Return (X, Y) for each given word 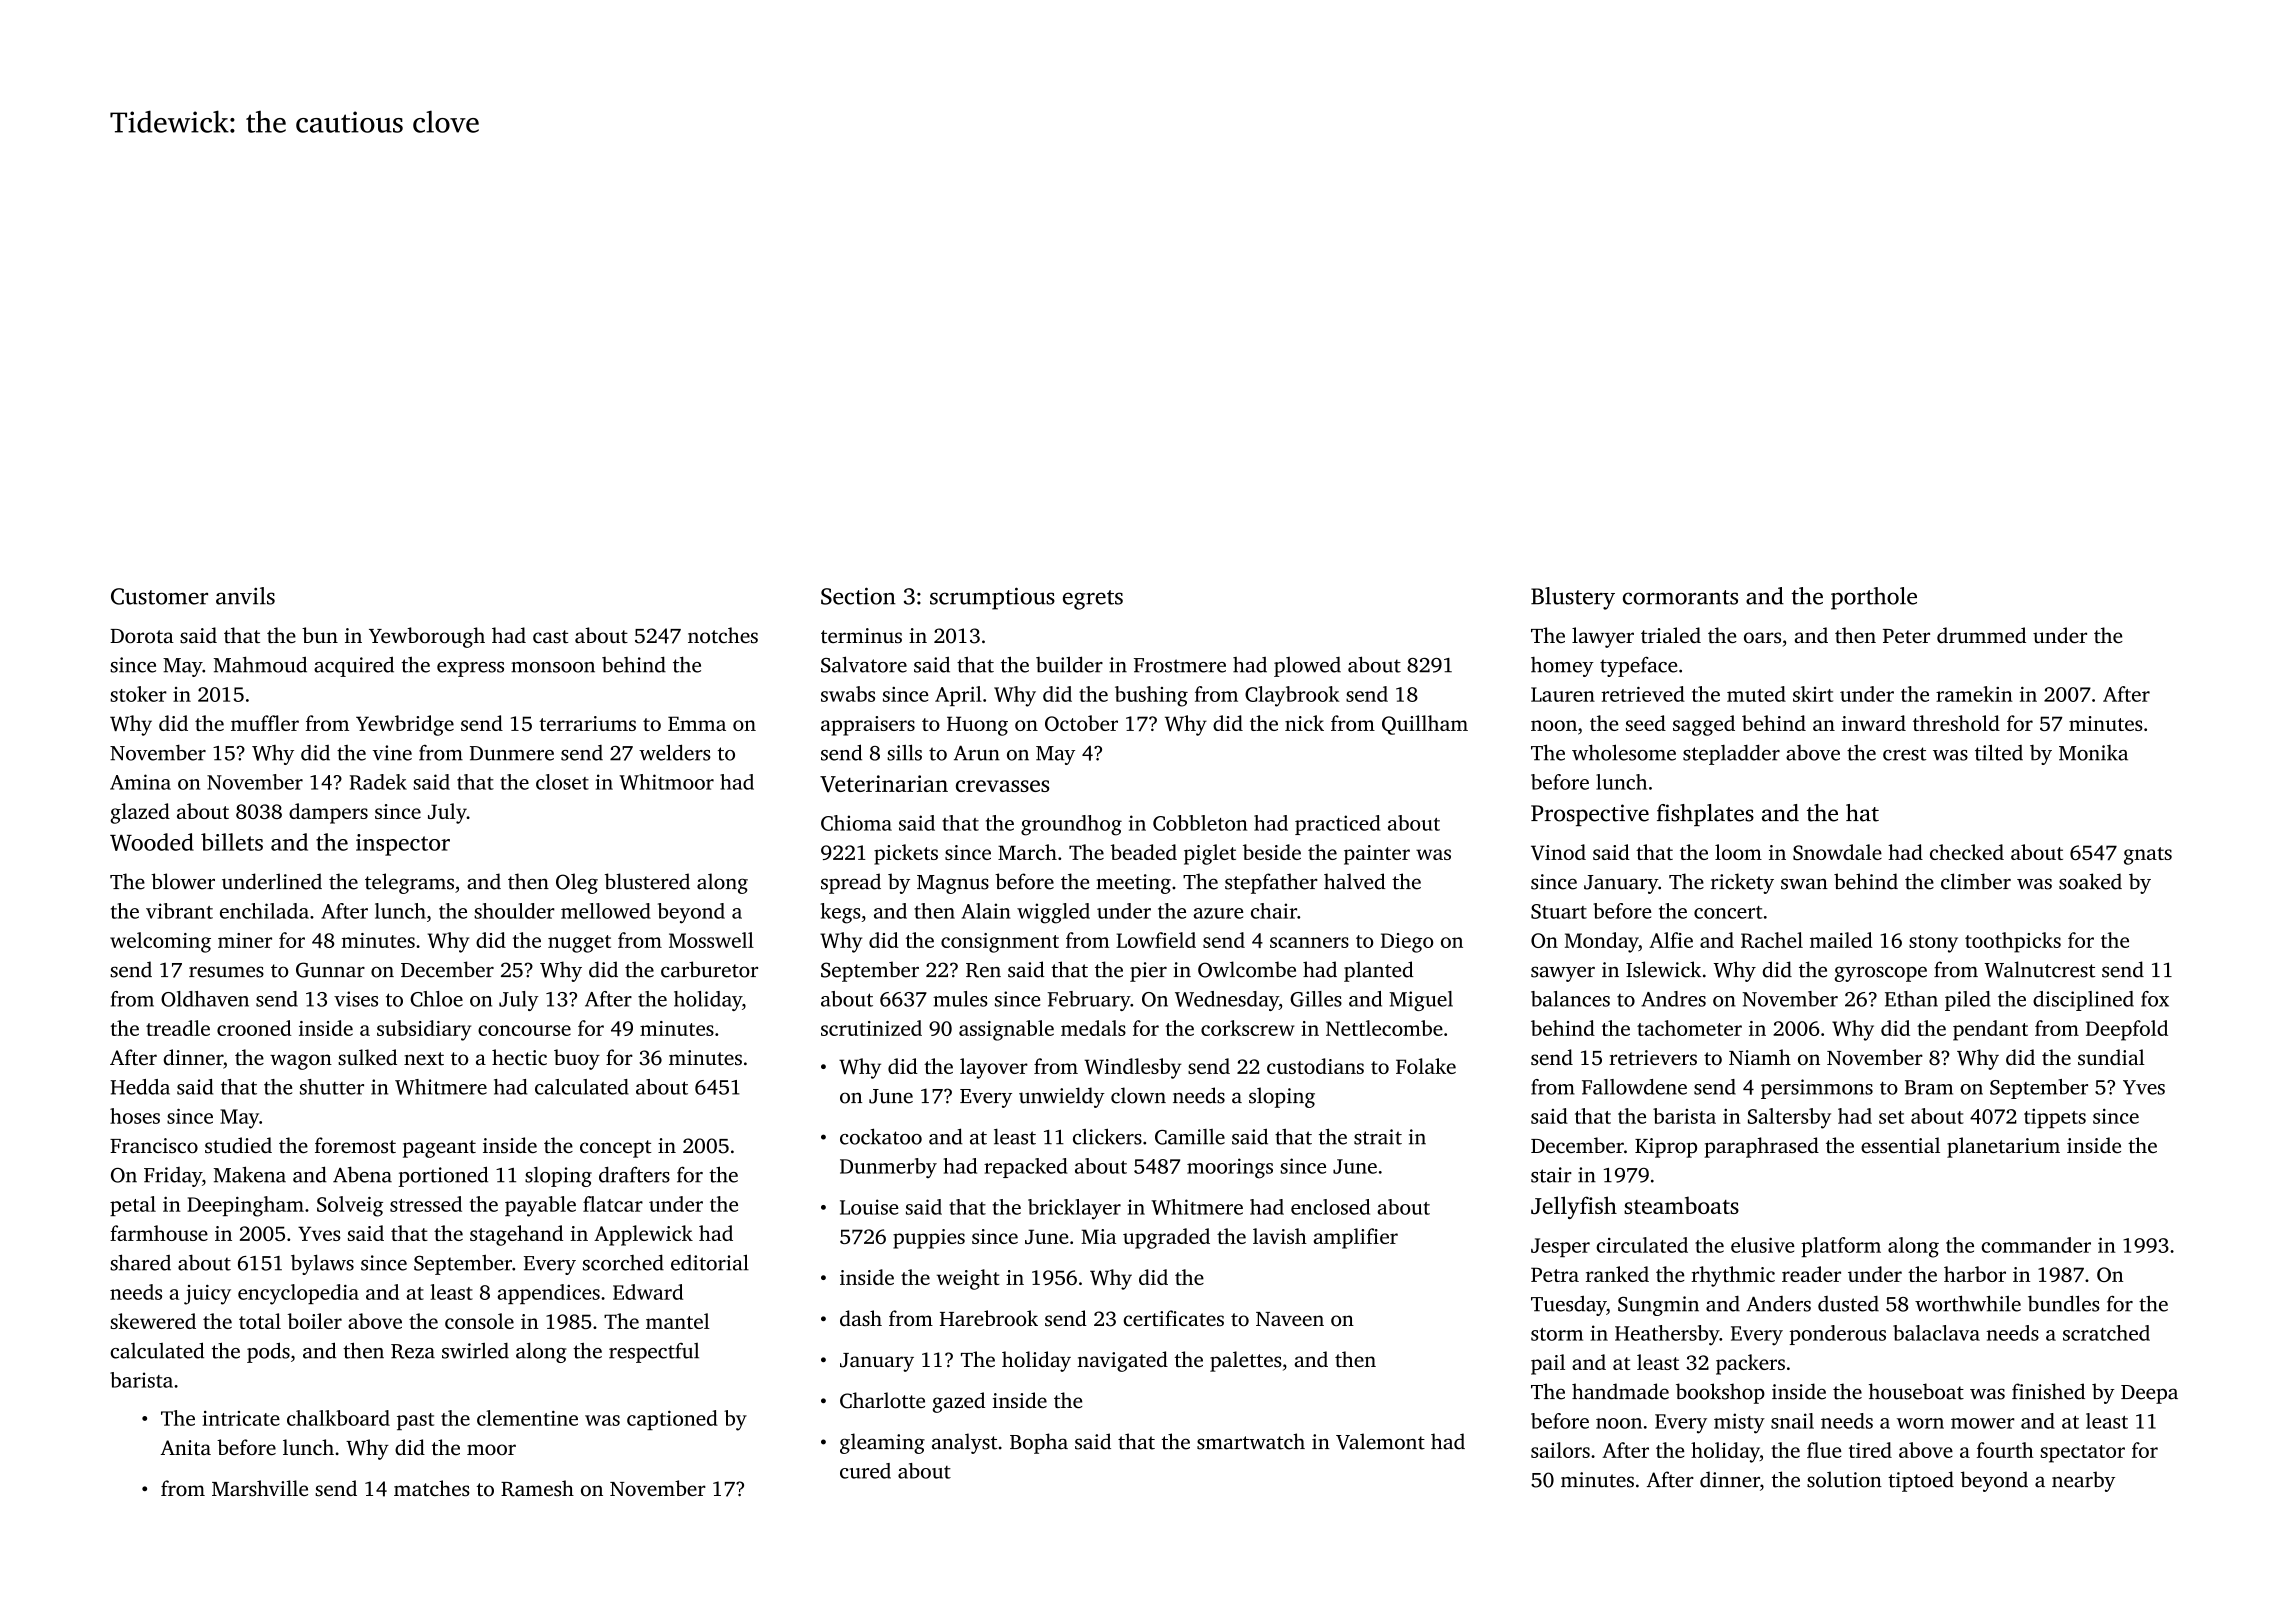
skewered (153, 1321)
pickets (906, 854)
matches (431, 1488)
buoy (577, 1059)
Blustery (1573, 598)
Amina (140, 782)
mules (960, 999)
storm (1557, 1334)
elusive (1762, 1245)
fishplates (1705, 815)
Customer (159, 596)
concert (1728, 912)
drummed (1981, 635)
